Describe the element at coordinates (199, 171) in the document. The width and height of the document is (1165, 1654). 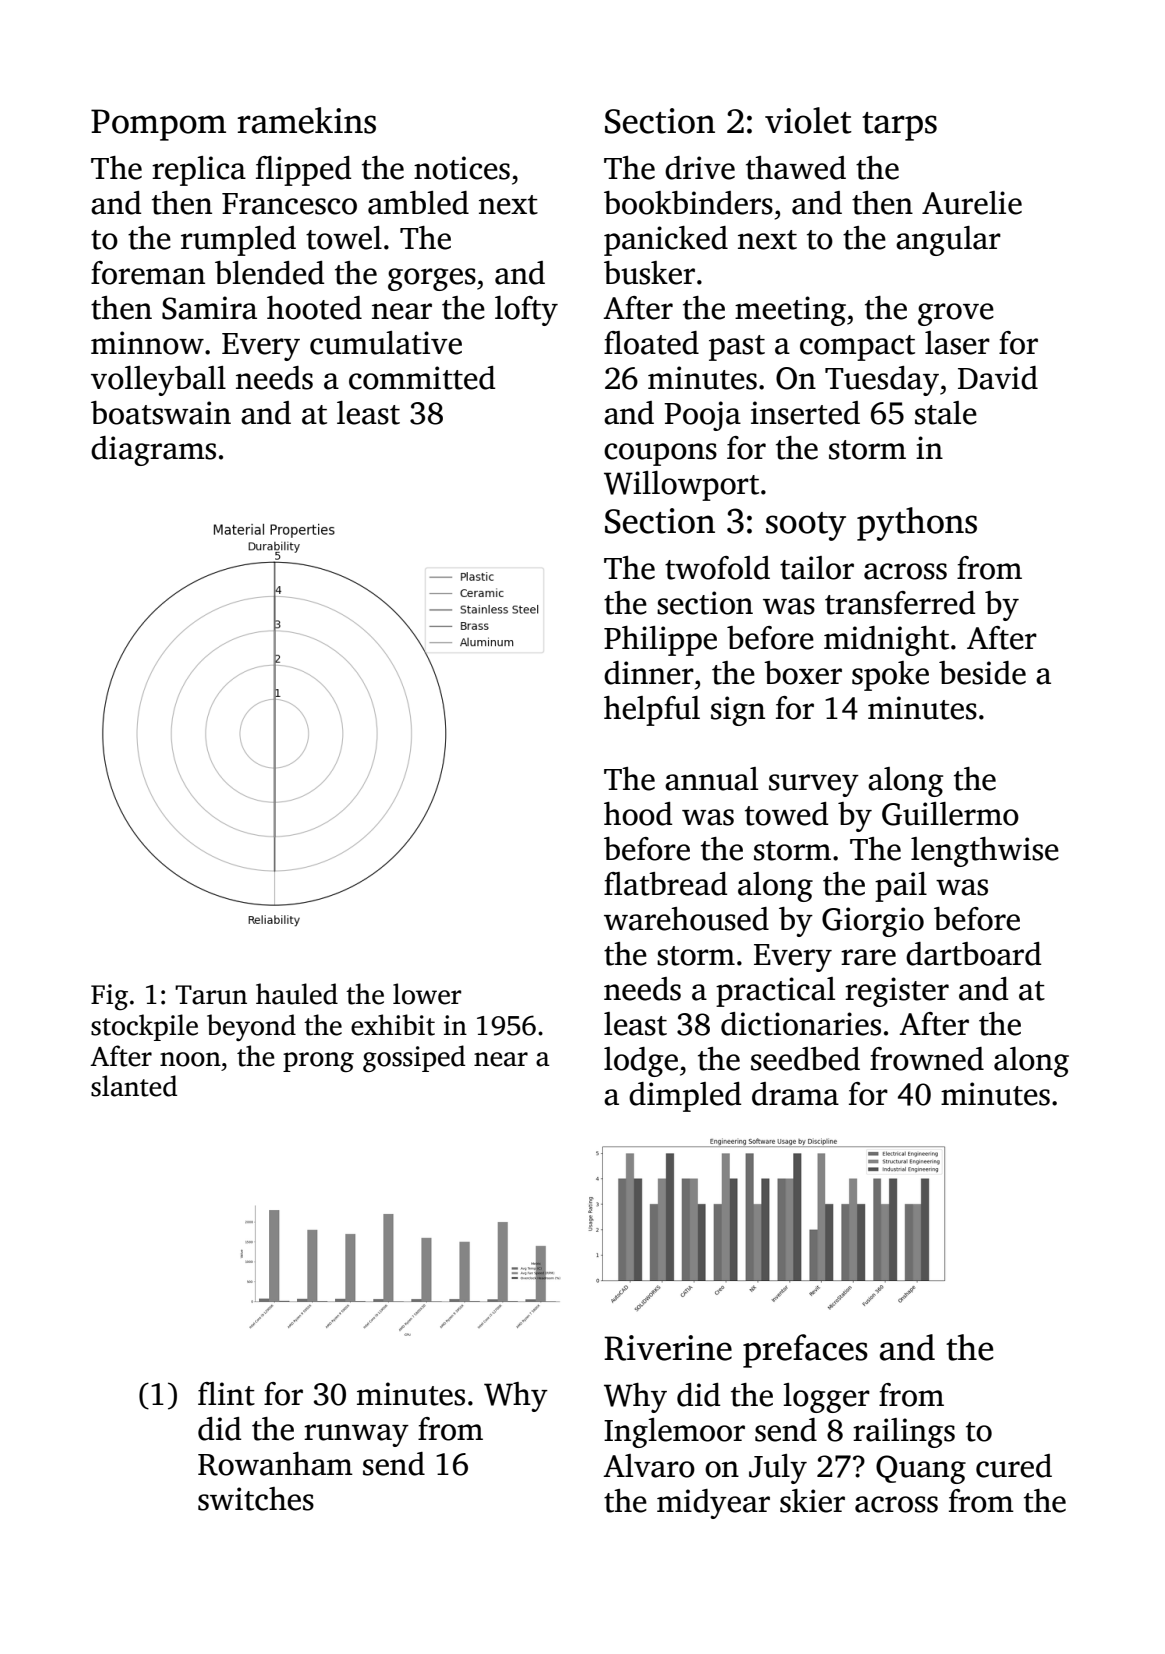
I see `replica` at that location.
